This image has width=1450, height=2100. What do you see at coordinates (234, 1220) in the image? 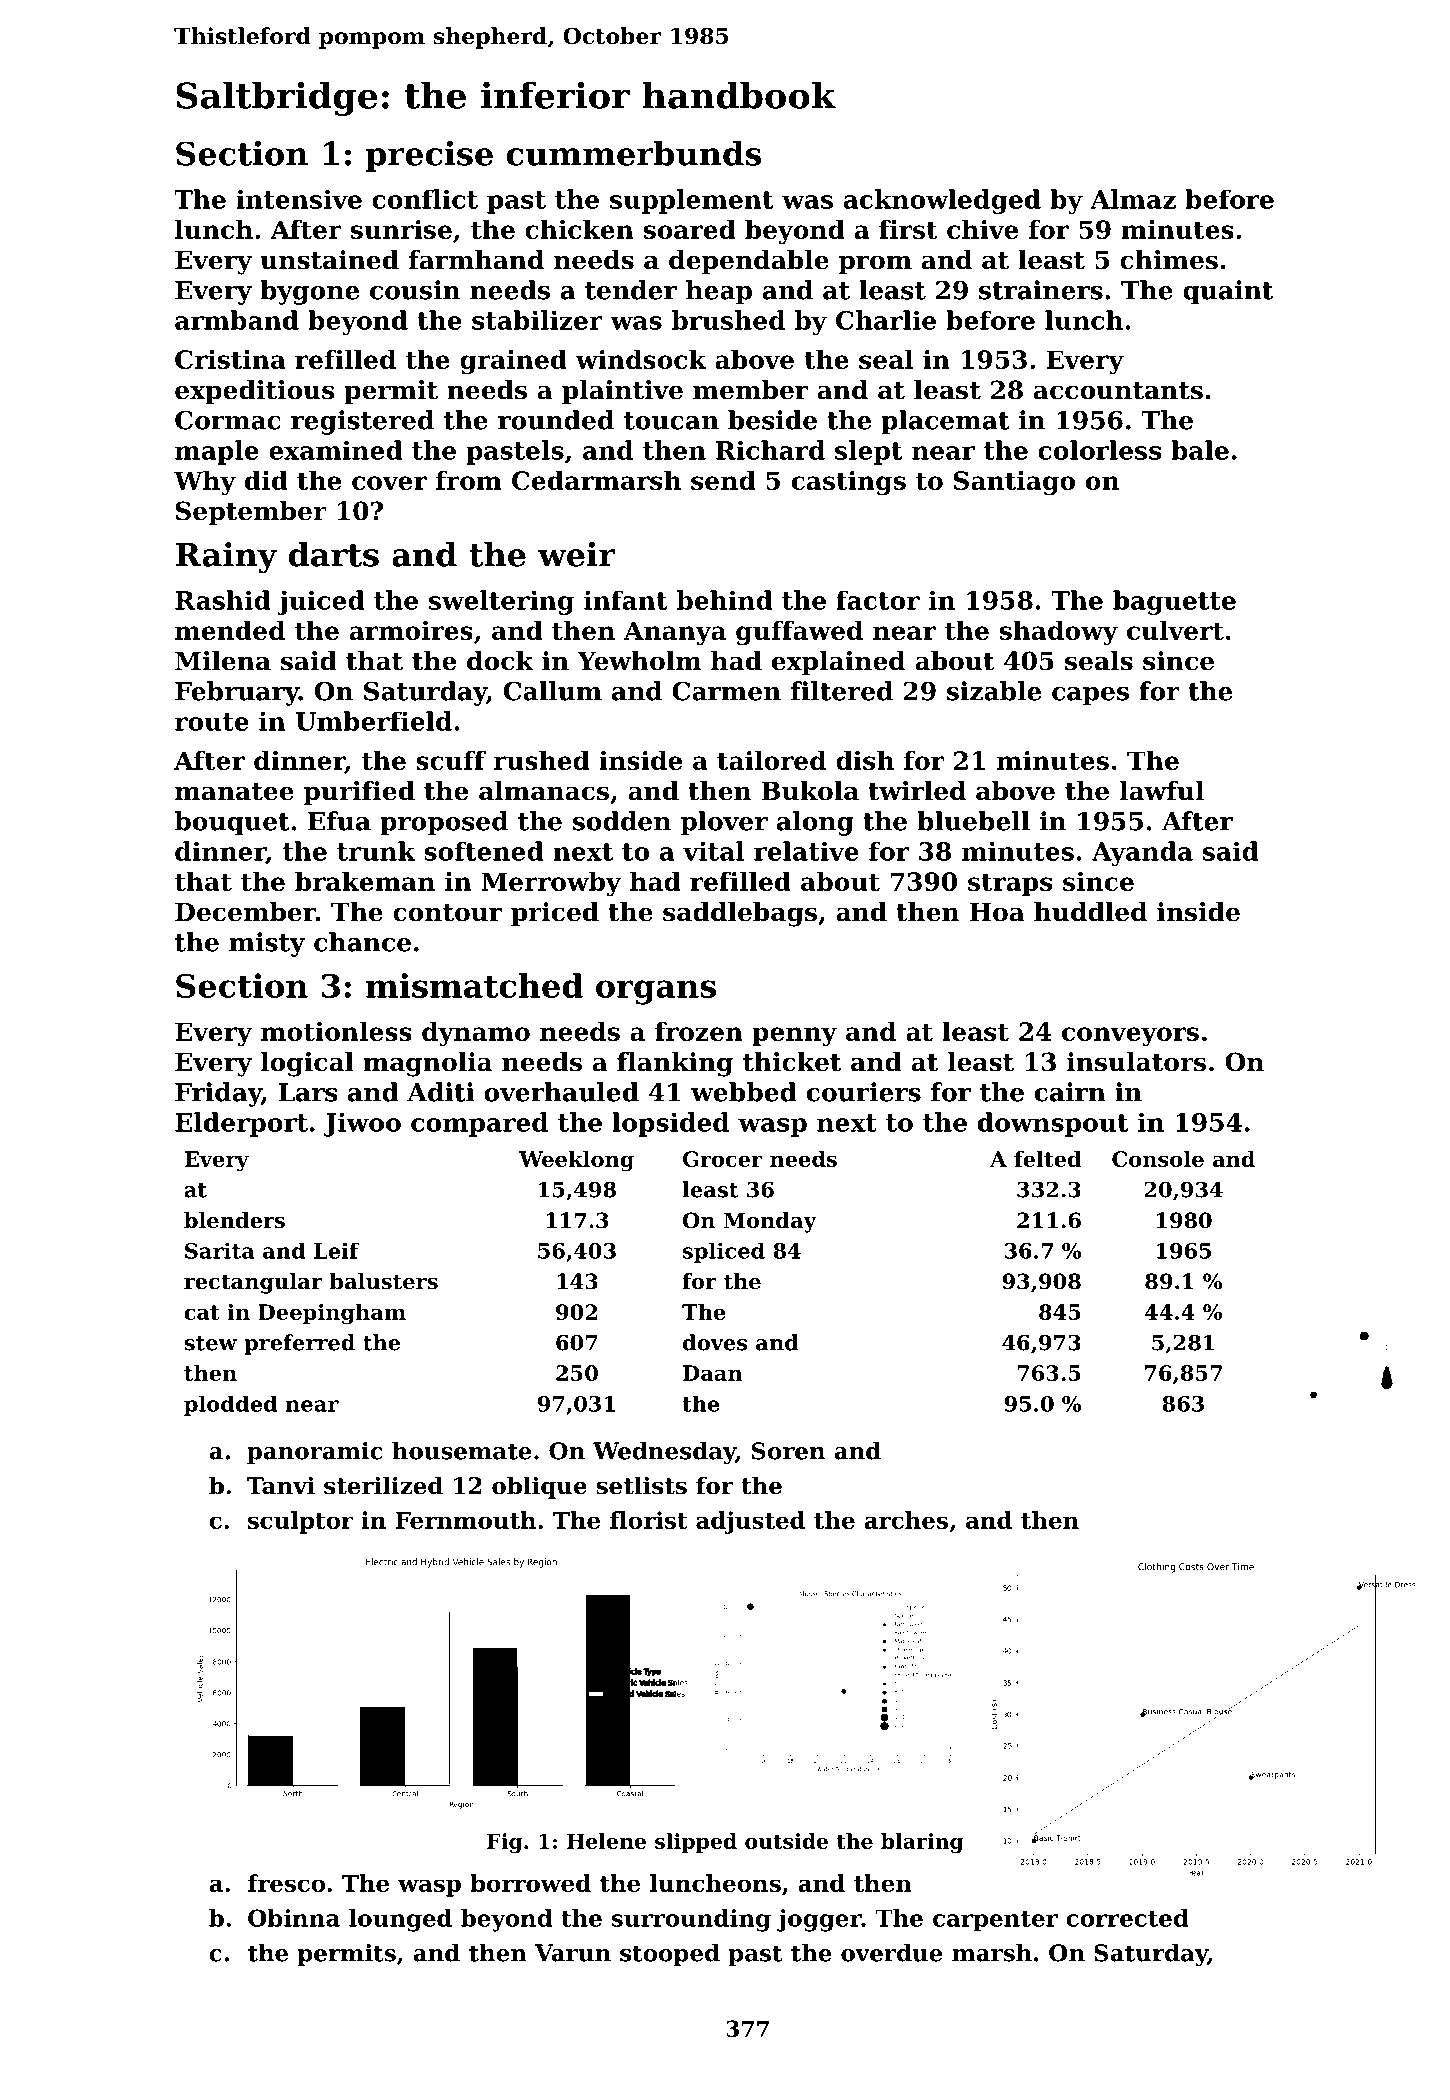
I see `blenders` at bounding box center [234, 1220].
